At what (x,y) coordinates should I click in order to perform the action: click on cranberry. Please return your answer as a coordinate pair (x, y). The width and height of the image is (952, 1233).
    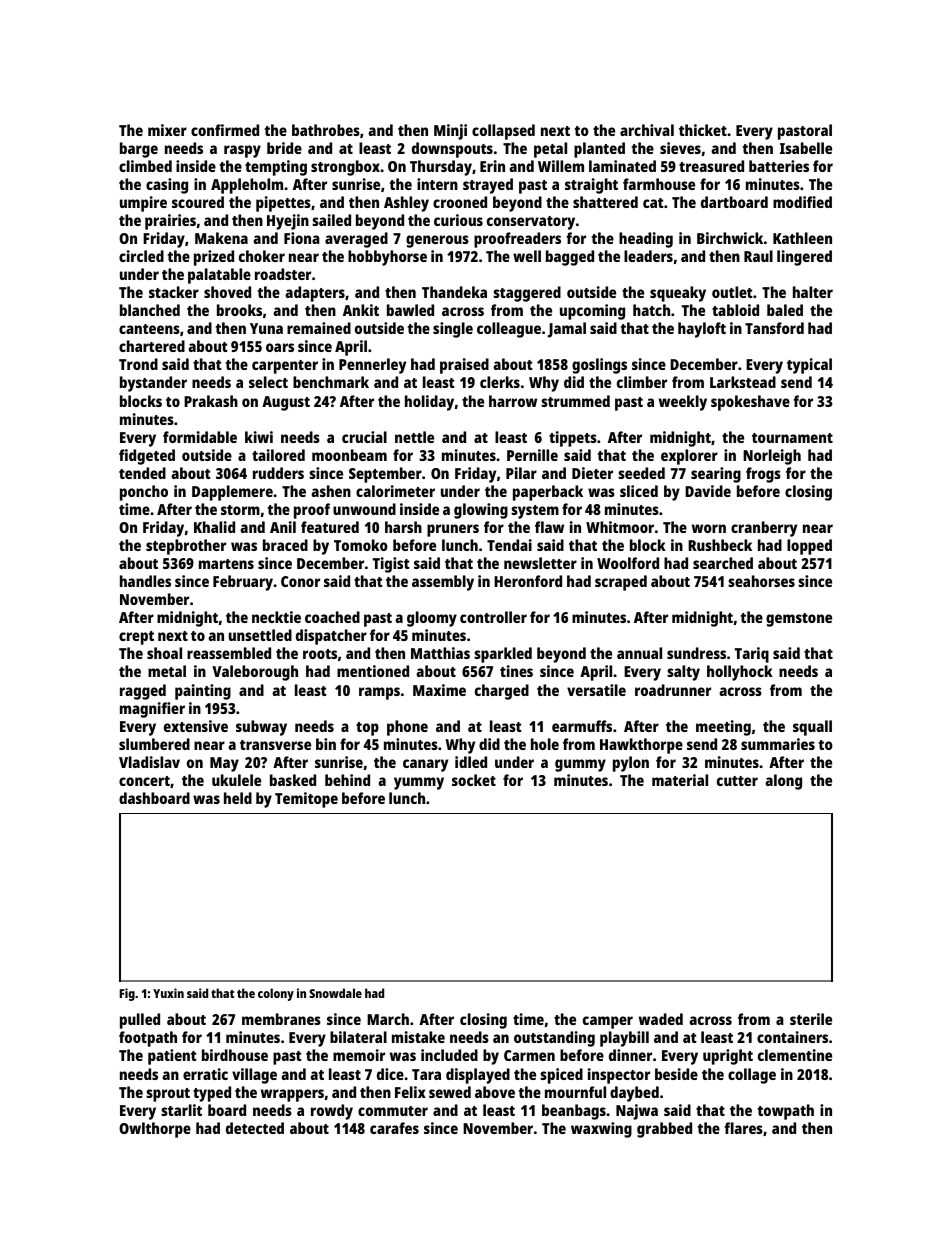
    Looking at the image, I should click on (764, 529).
